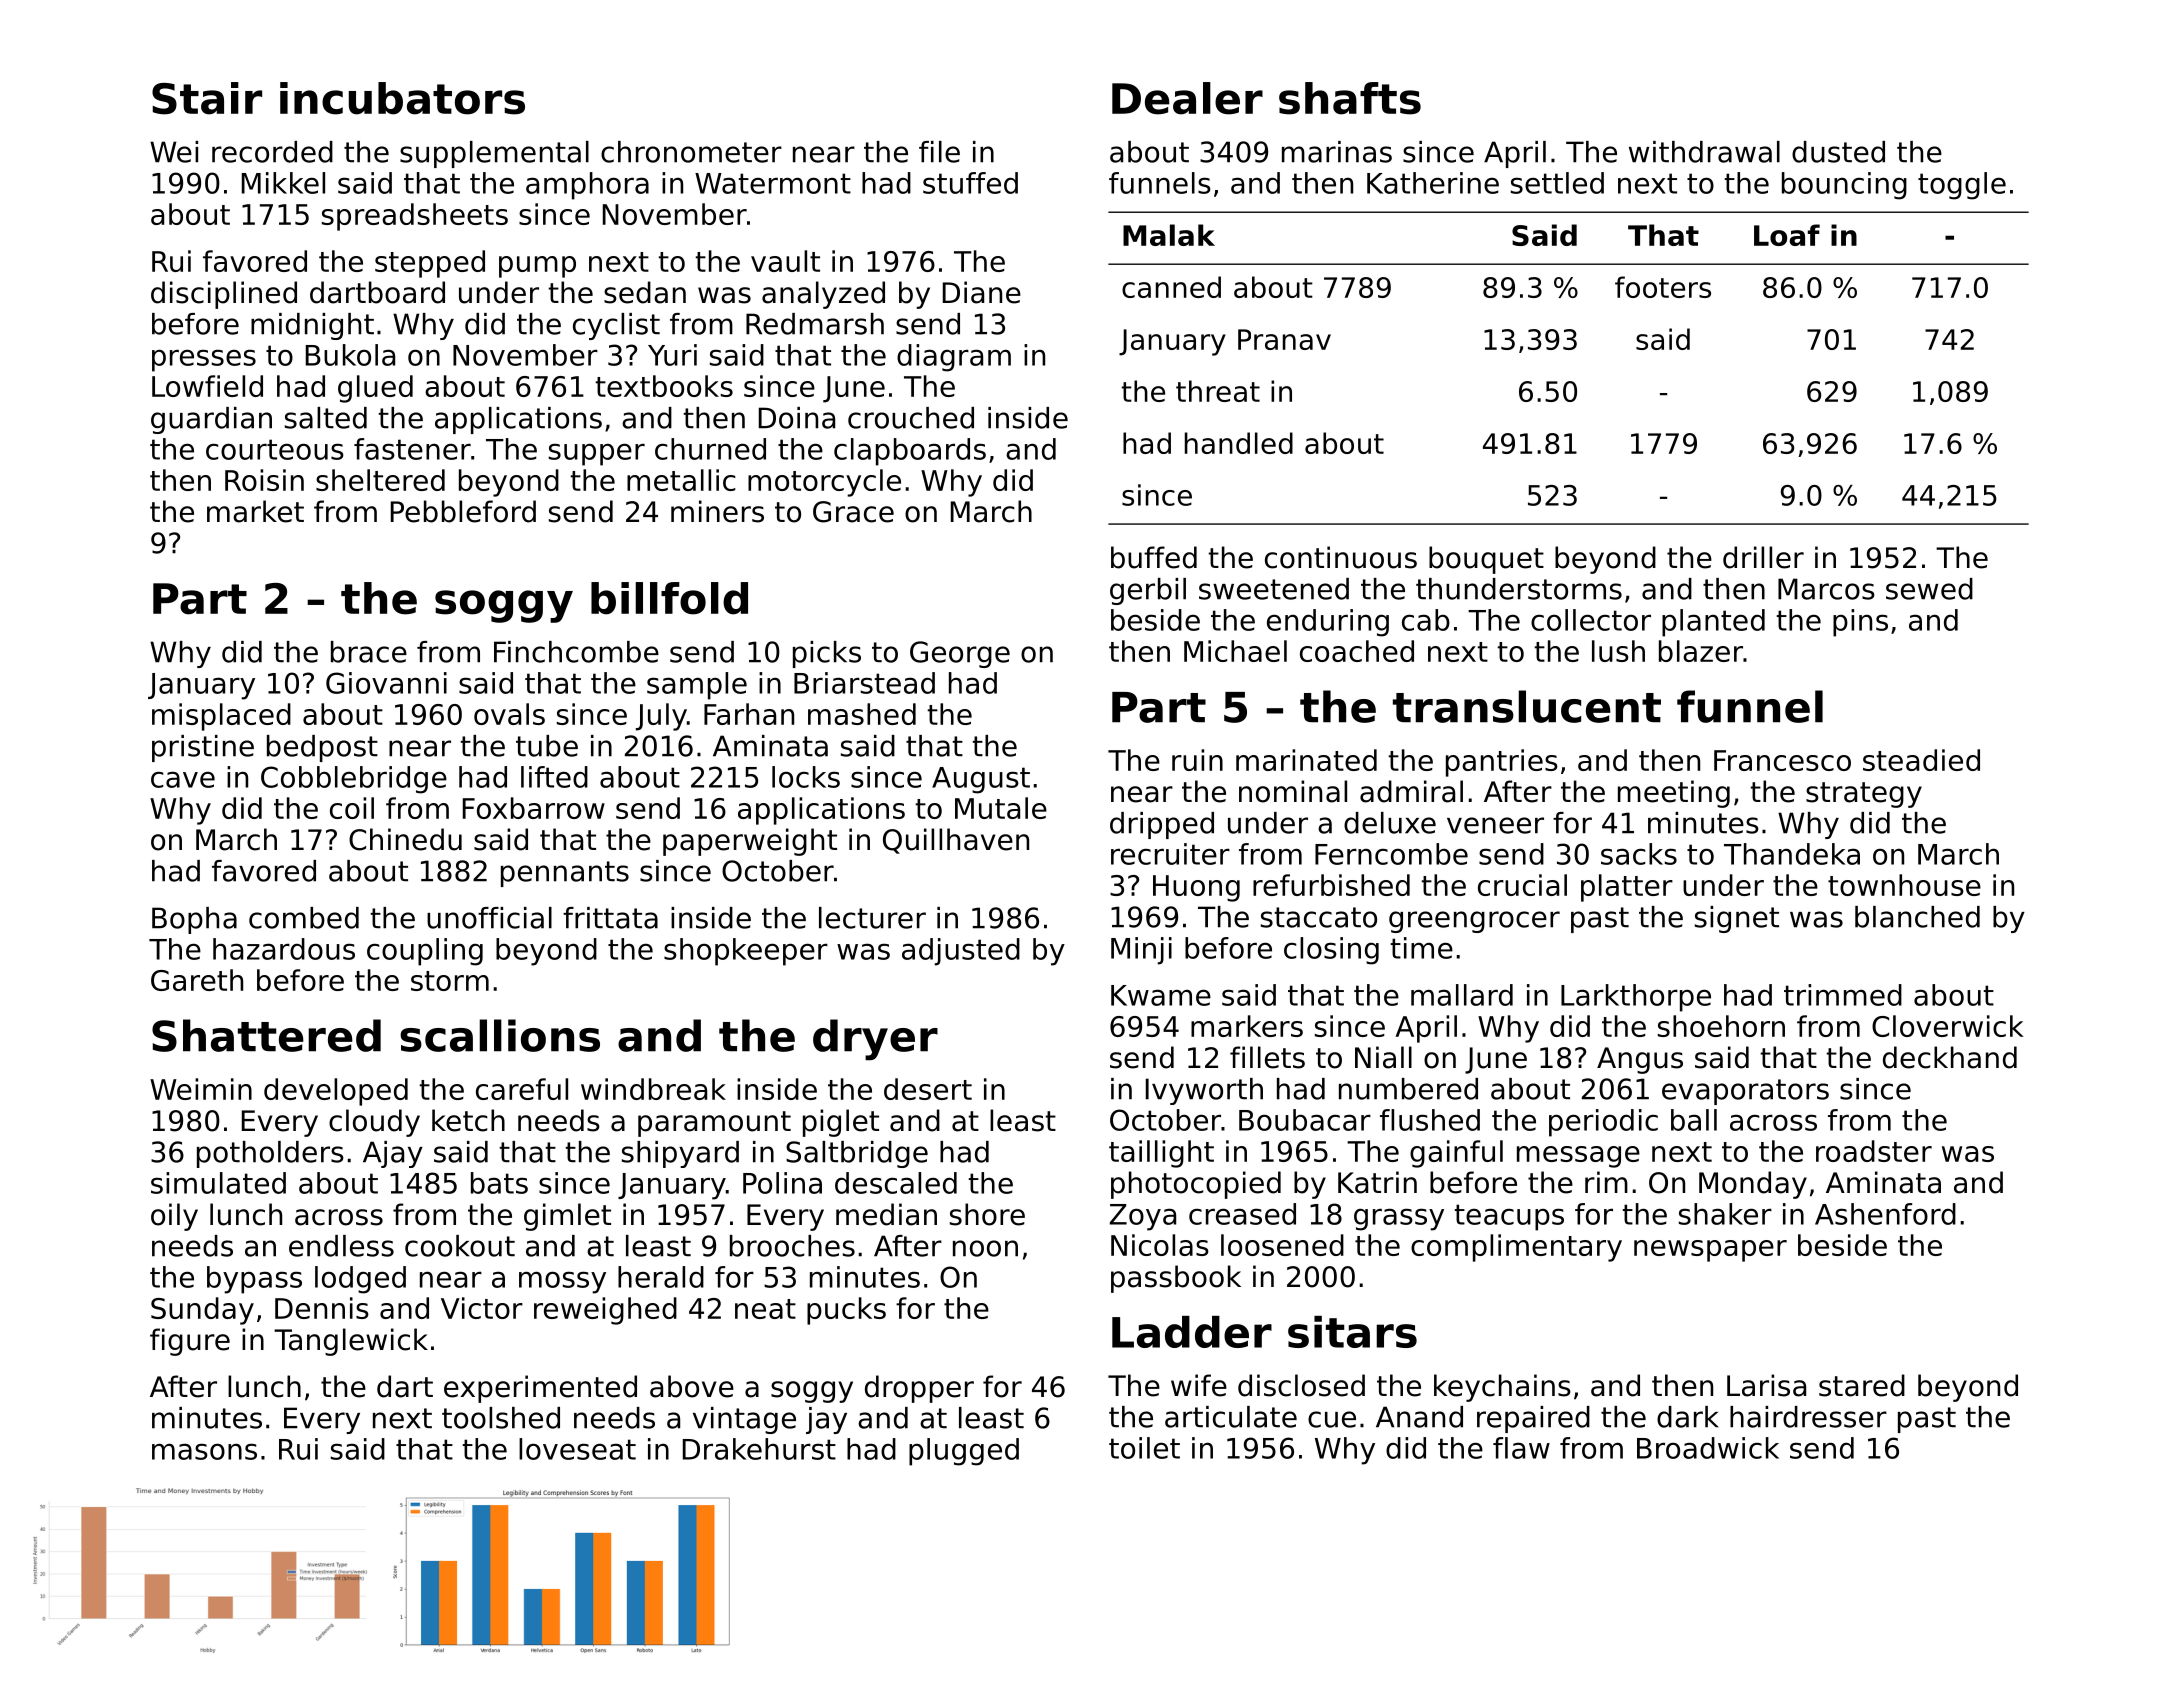 The height and width of the screenshot is (1683, 2178). I want to click on toilet, so click(1144, 1448).
